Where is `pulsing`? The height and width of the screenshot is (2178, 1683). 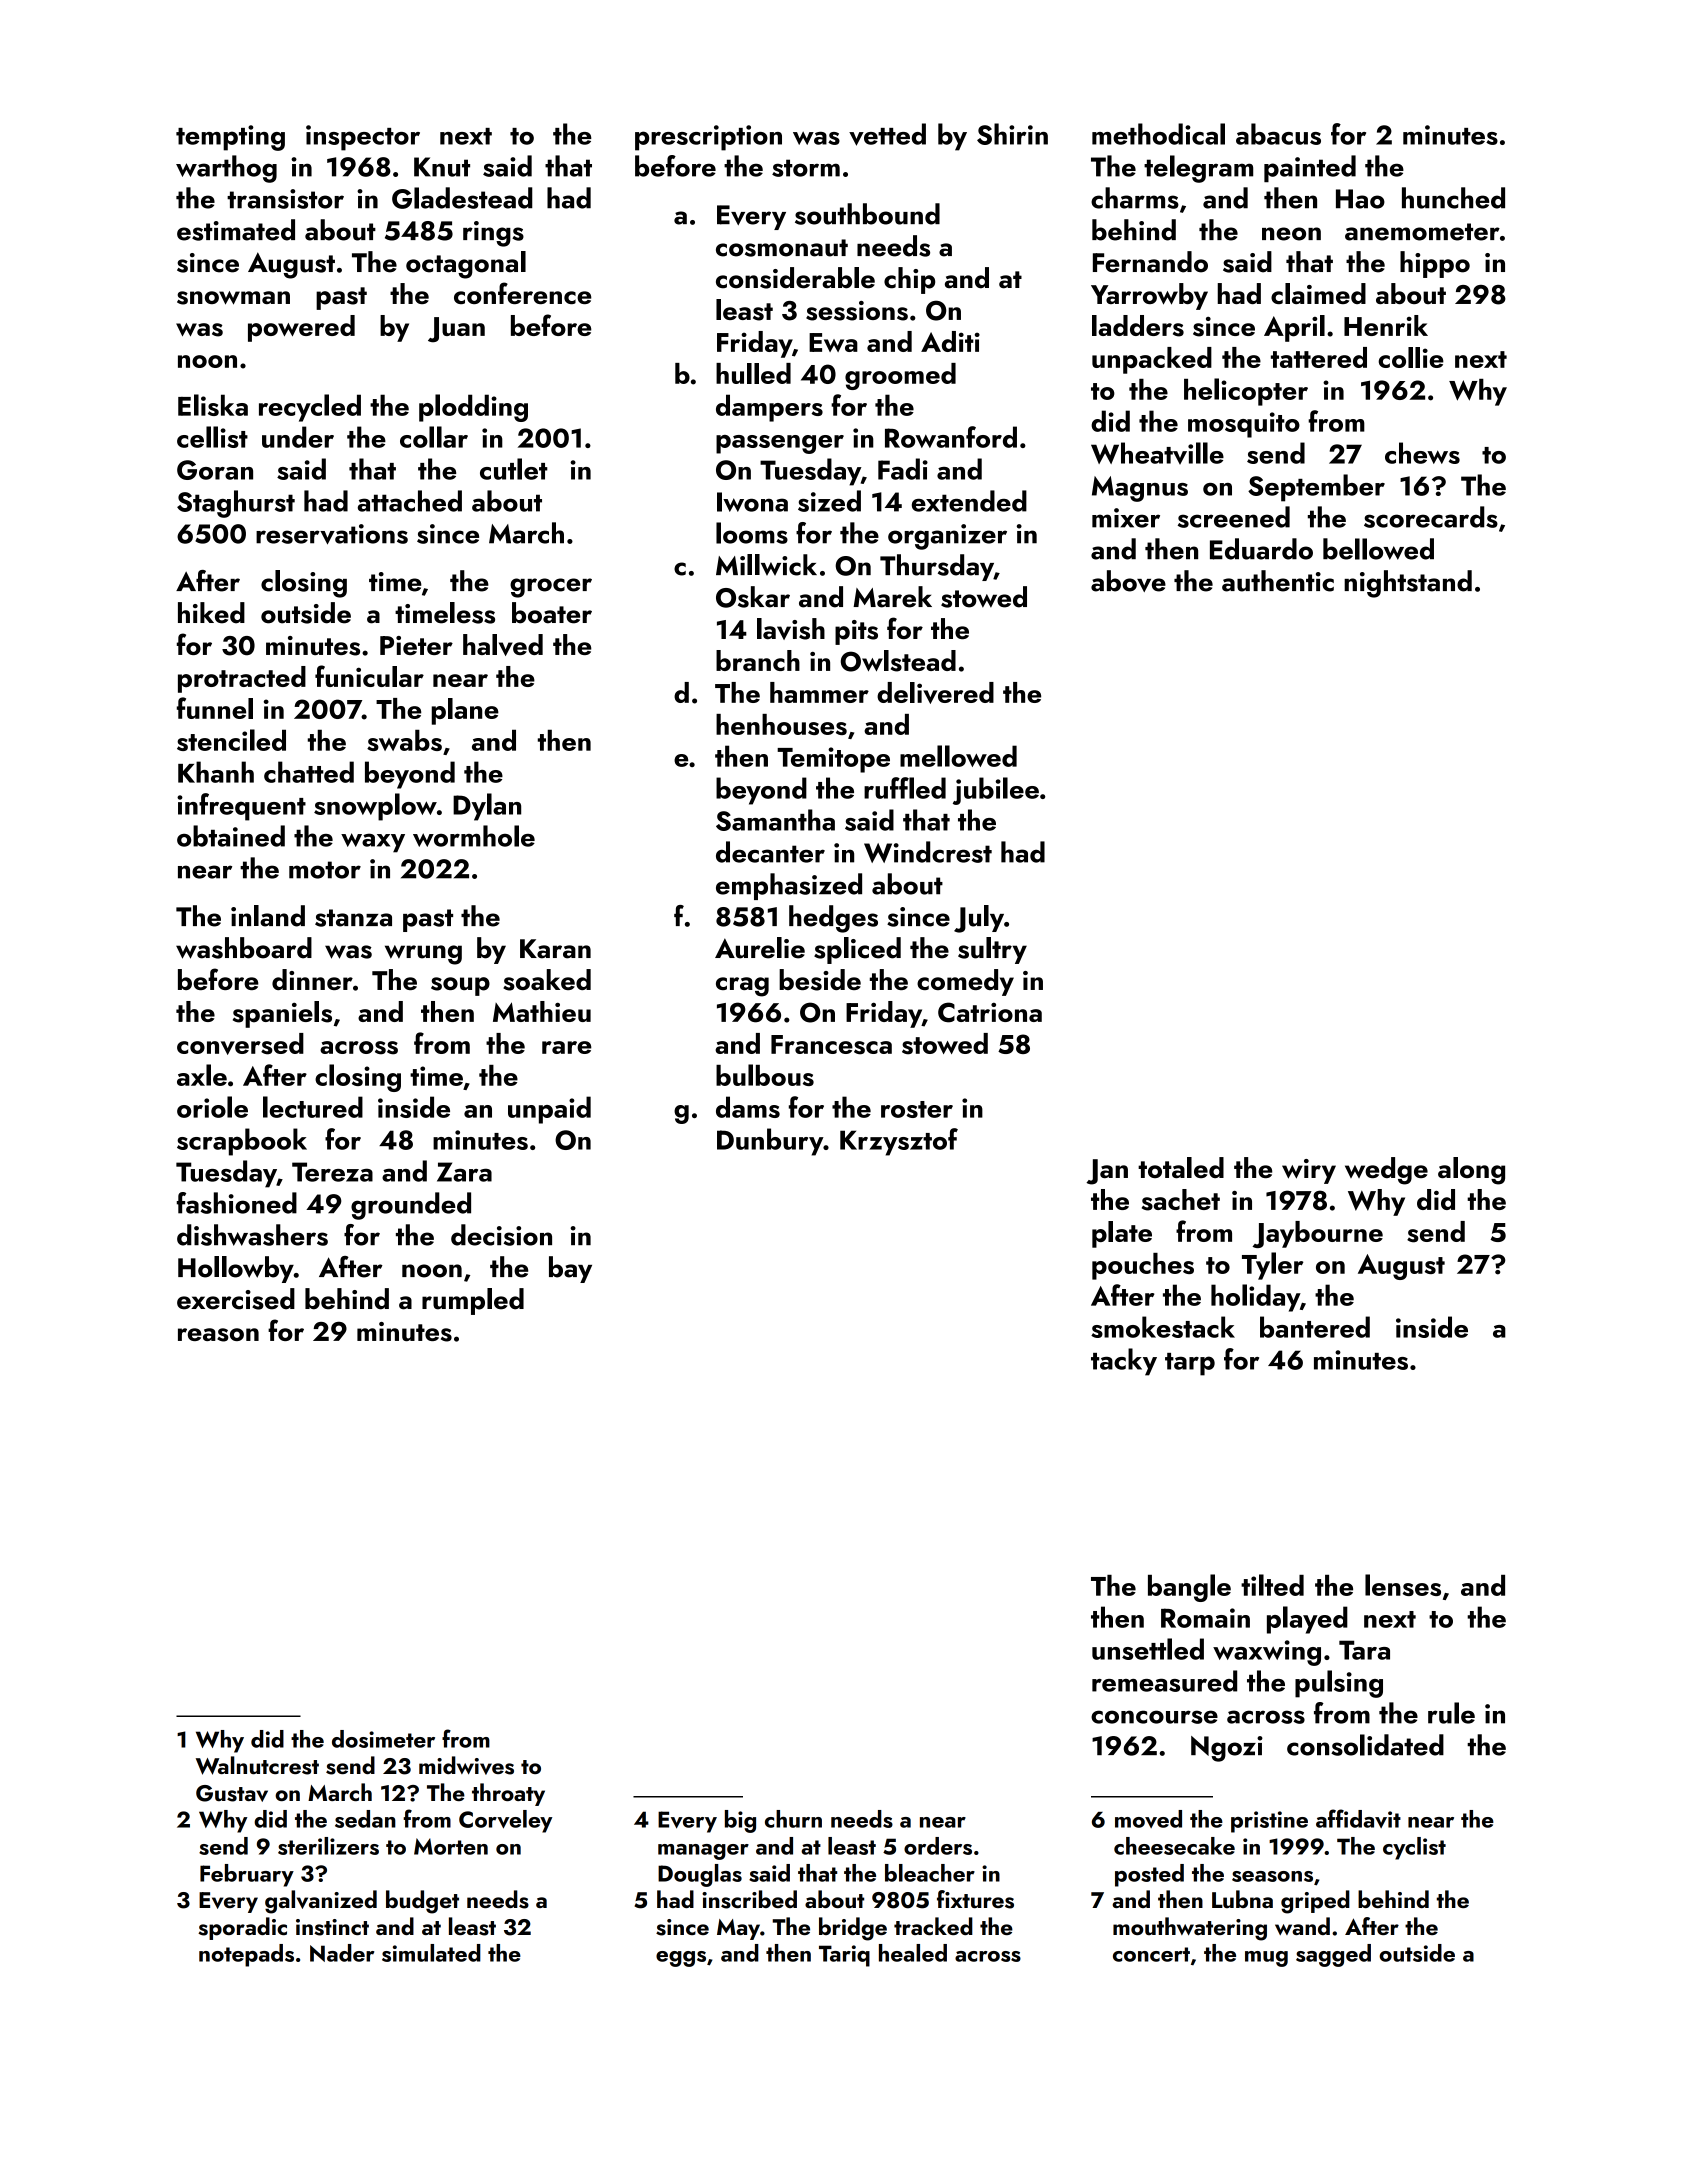 pulsing is located at coordinates (1339, 1684).
